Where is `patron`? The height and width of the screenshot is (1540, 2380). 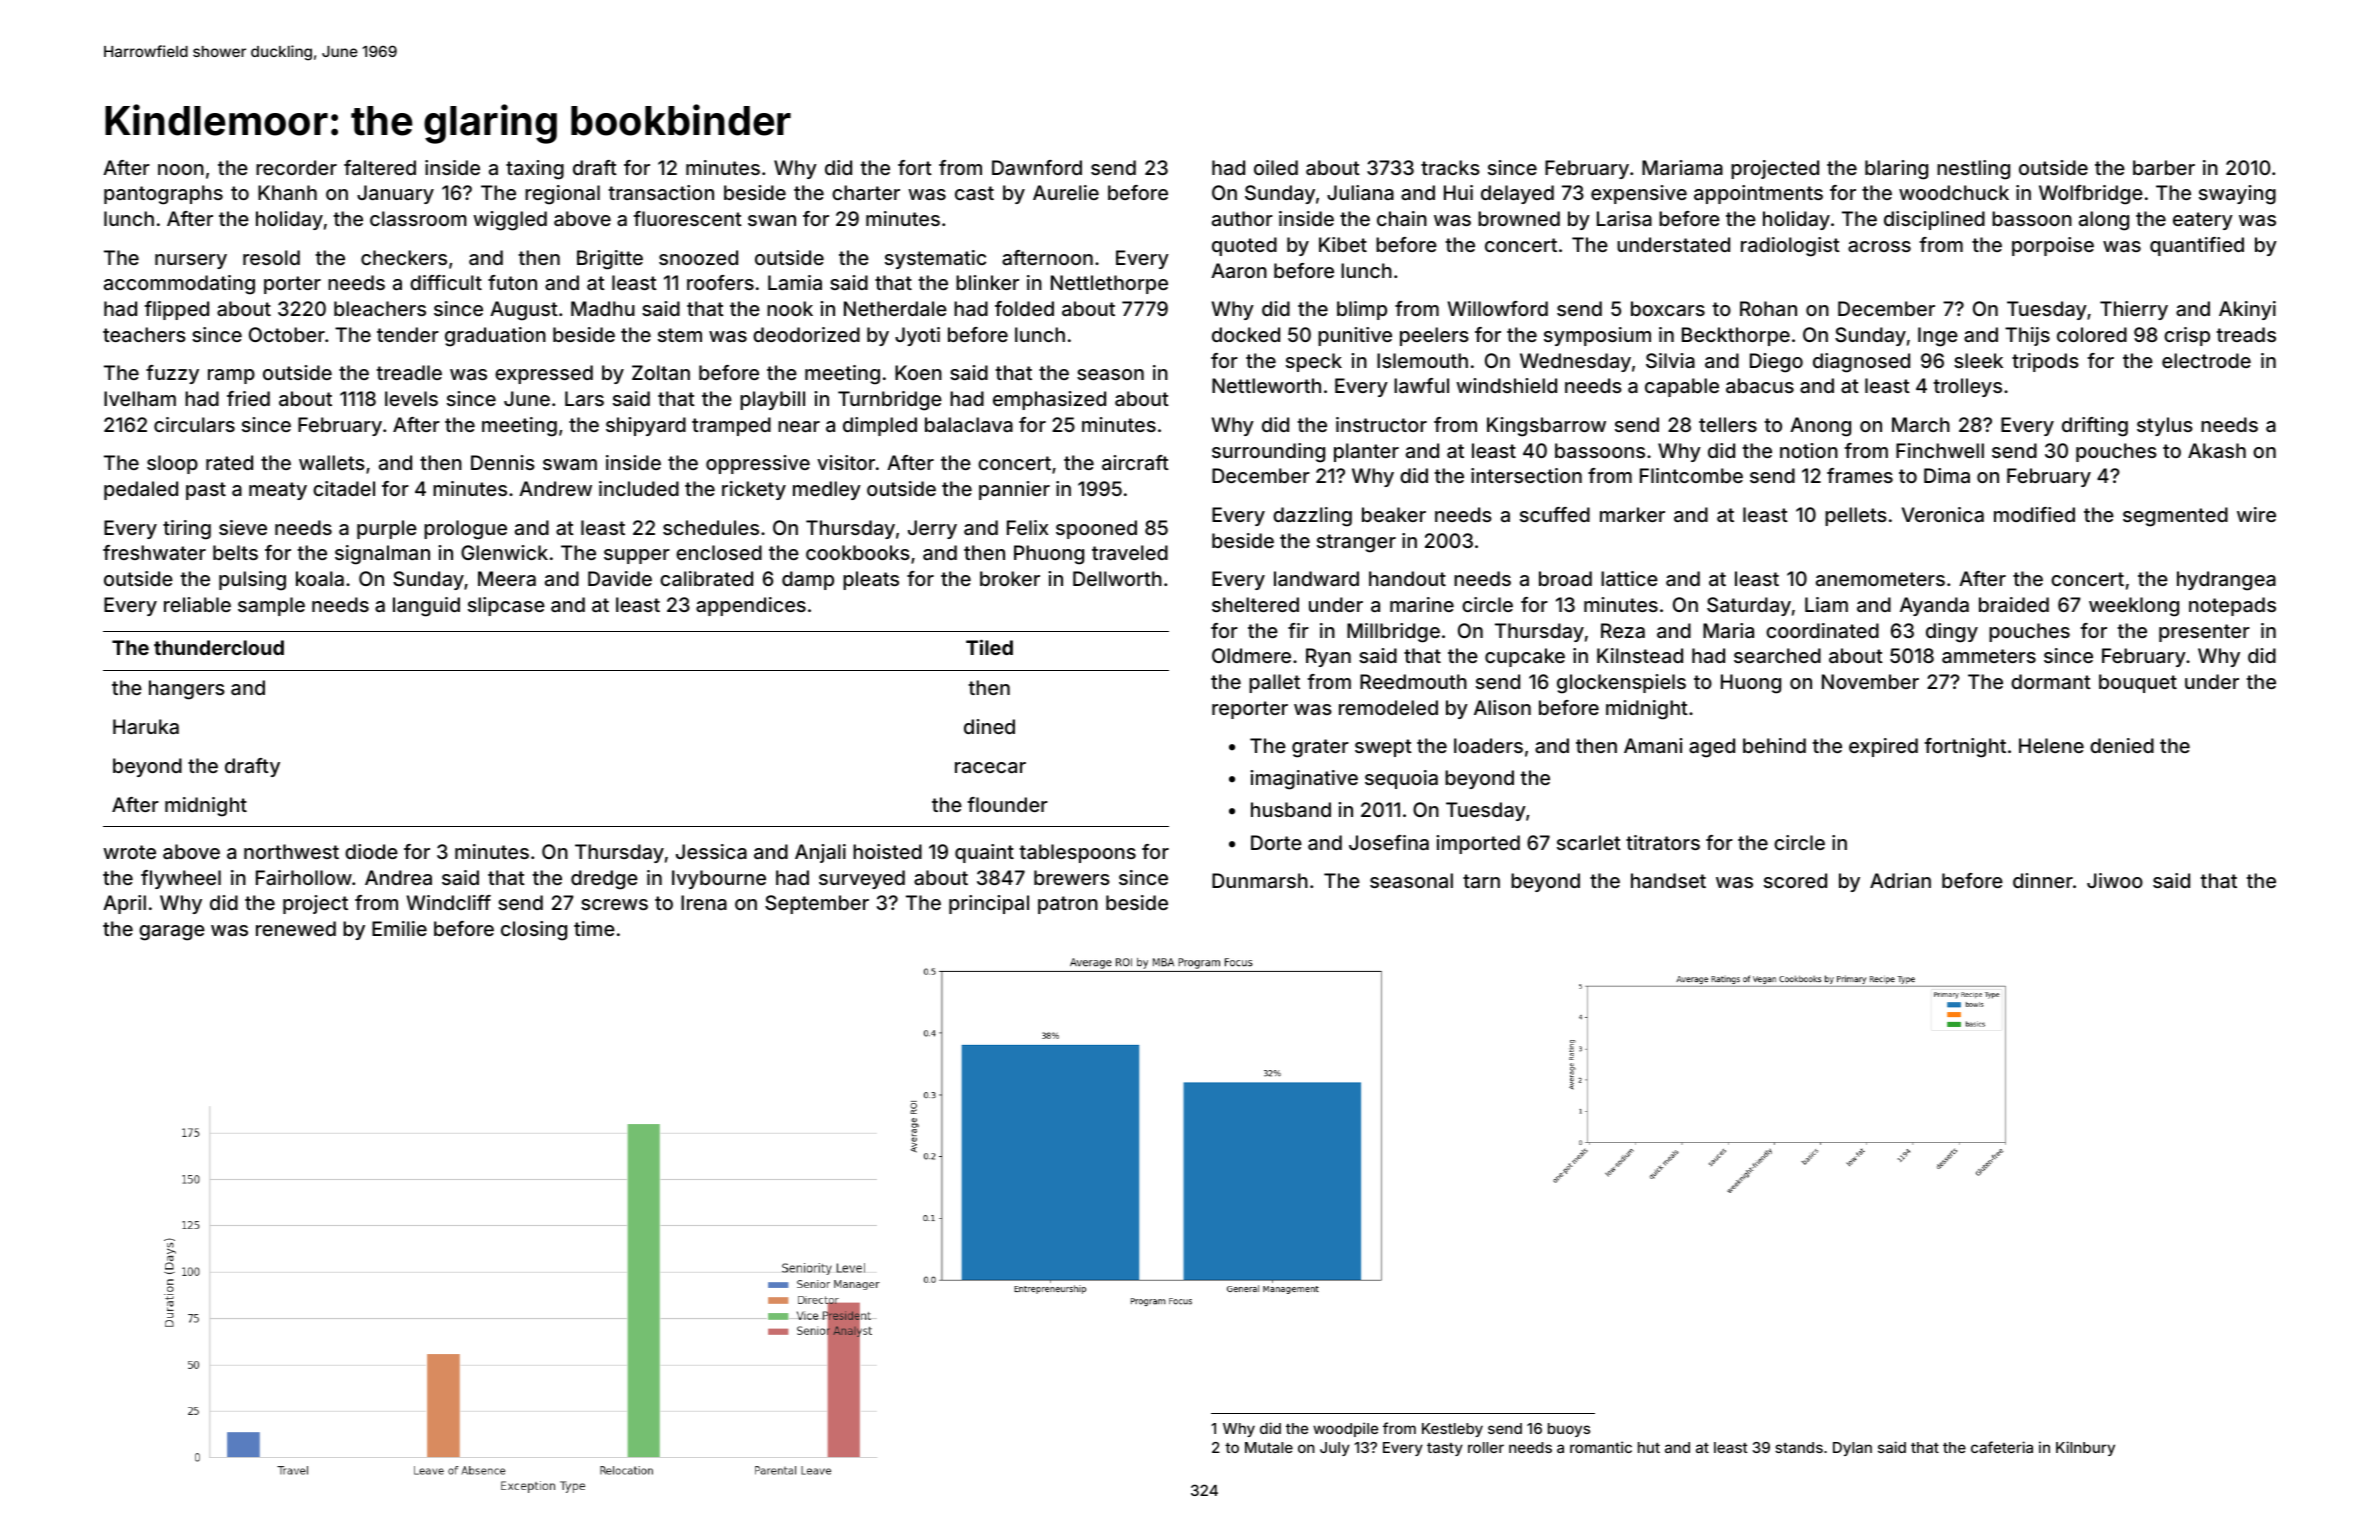 patron is located at coordinates (1068, 905).
